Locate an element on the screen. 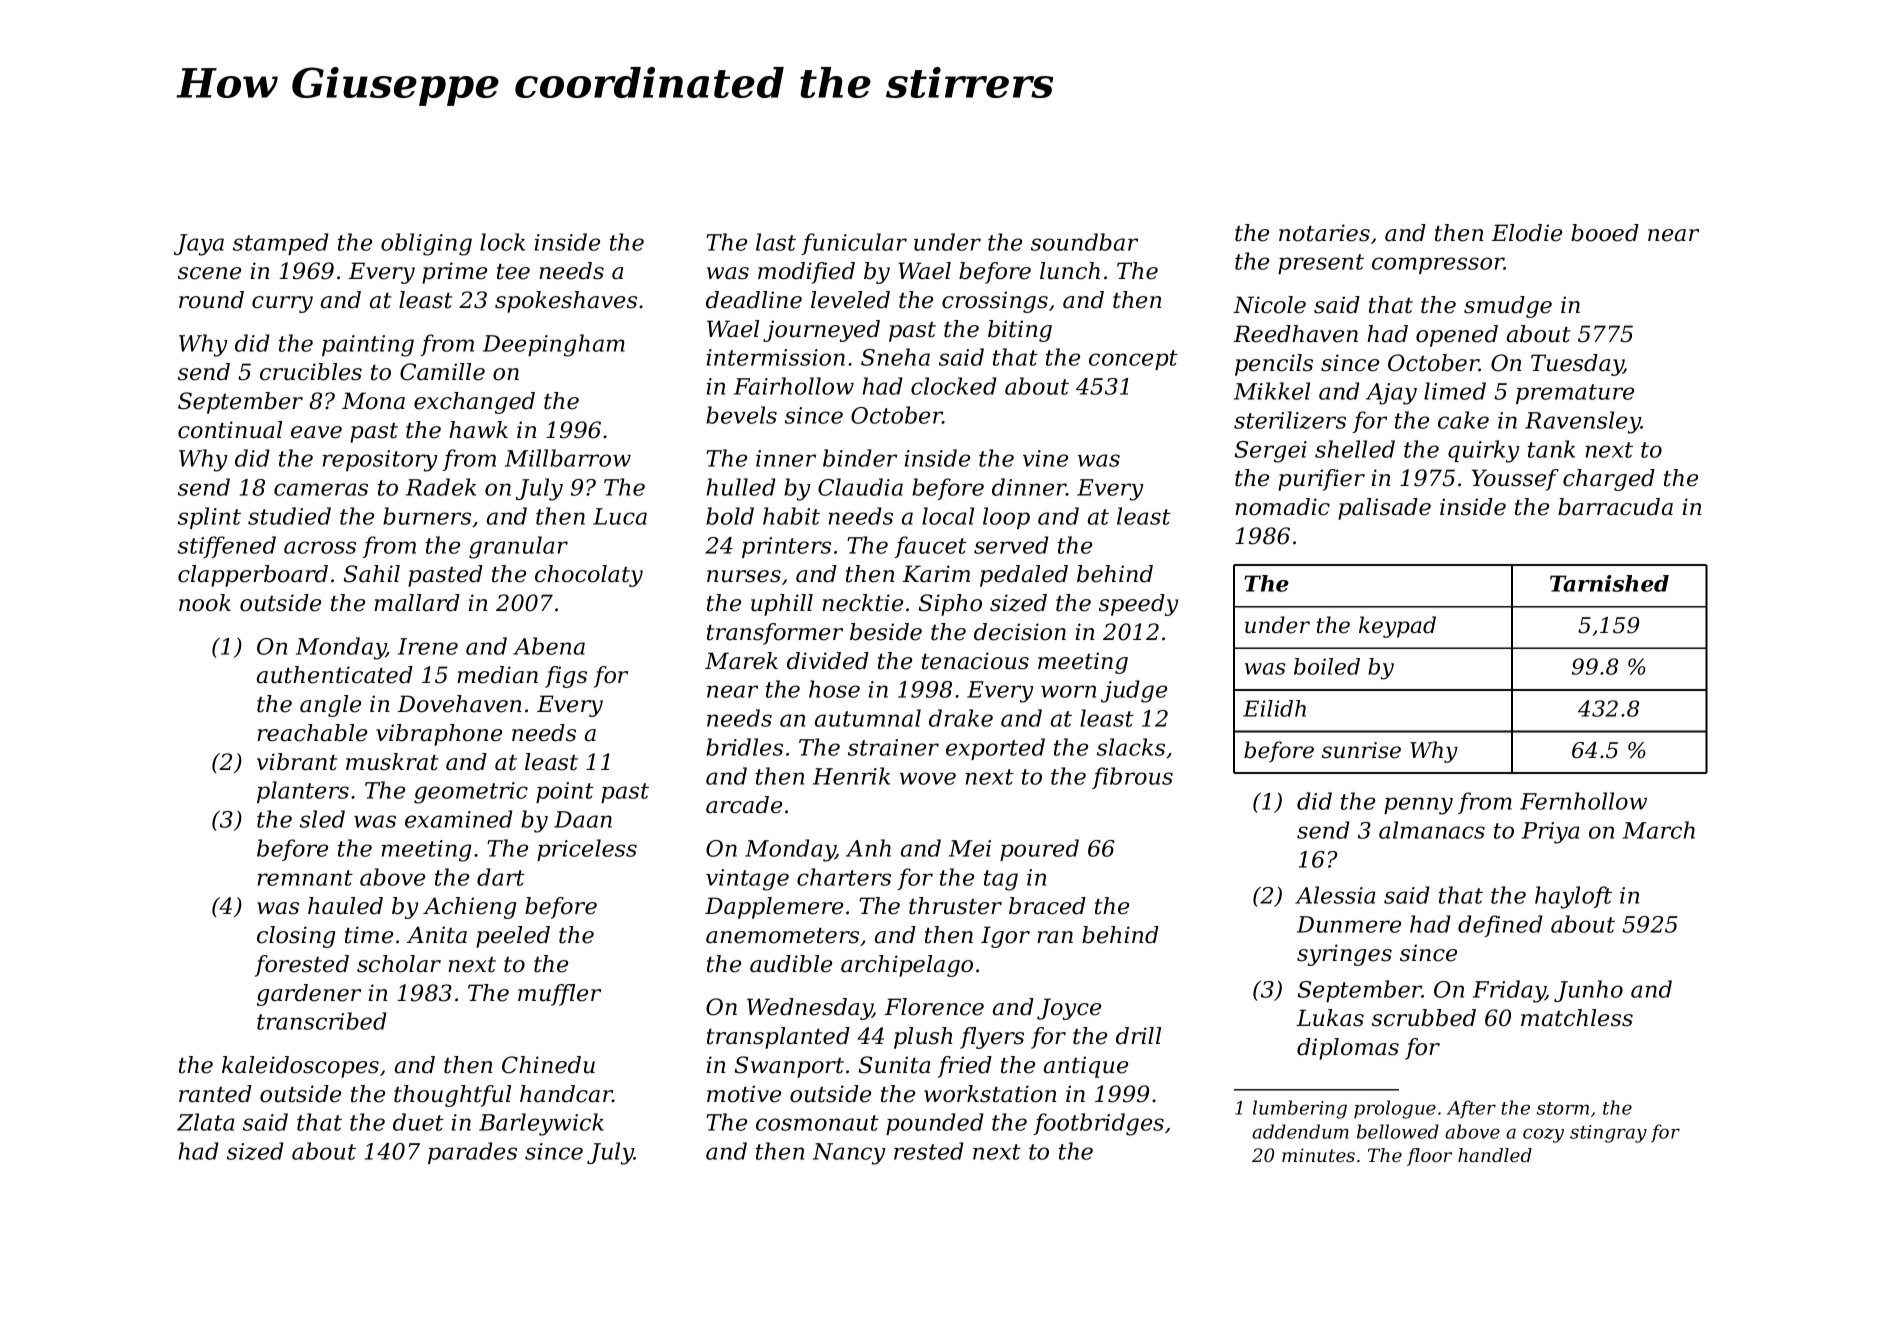  smudge is located at coordinates (1508, 307).
